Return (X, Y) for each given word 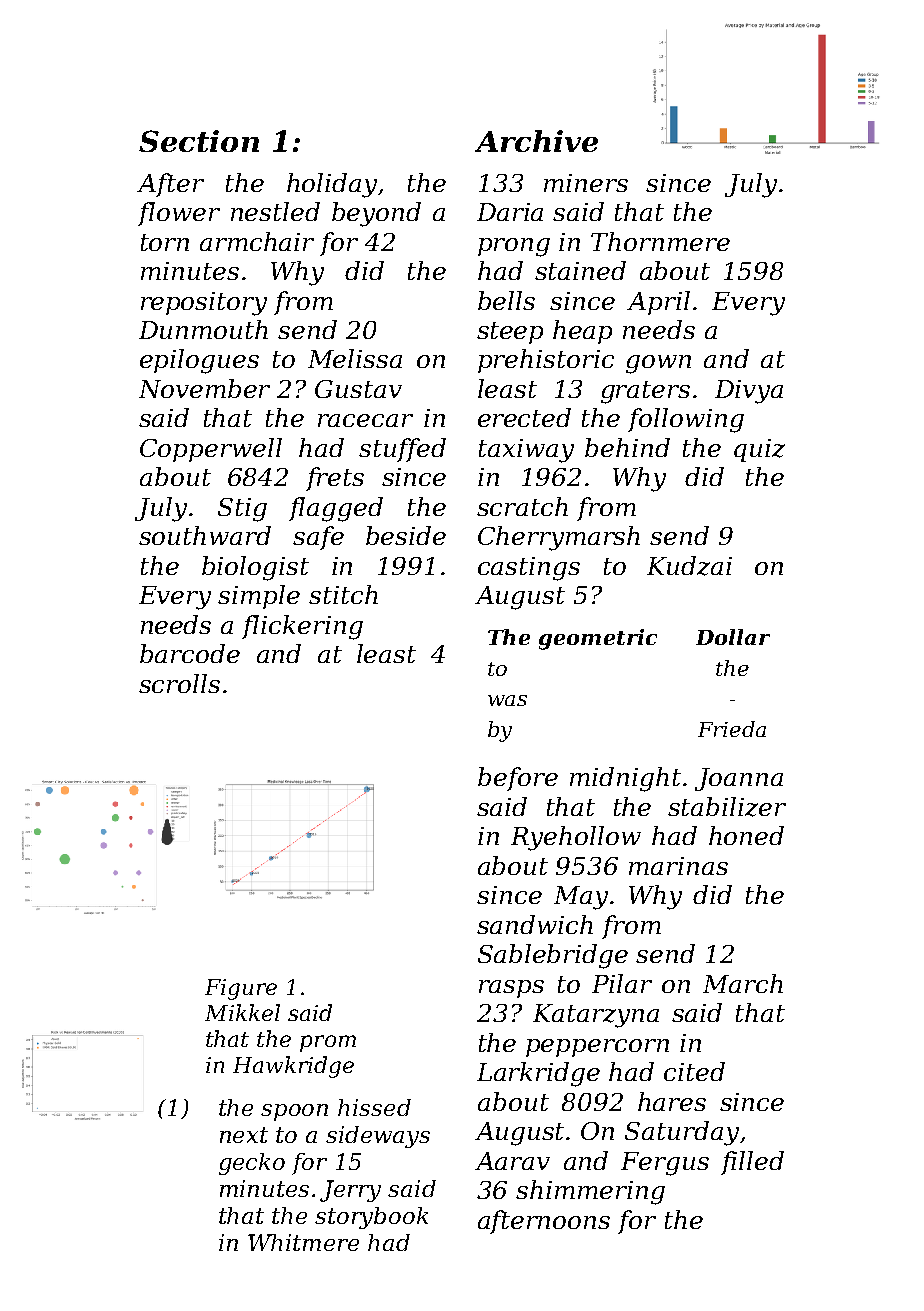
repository (204, 304)
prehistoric (546, 361)
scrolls (179, 683)
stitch (343, 594)
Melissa (355, 358)
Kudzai (689, 566)
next (244, 1135)
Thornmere (660, 241)
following (686, 420)
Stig (242, 510)
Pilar (622, 983)
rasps (511, 989)
